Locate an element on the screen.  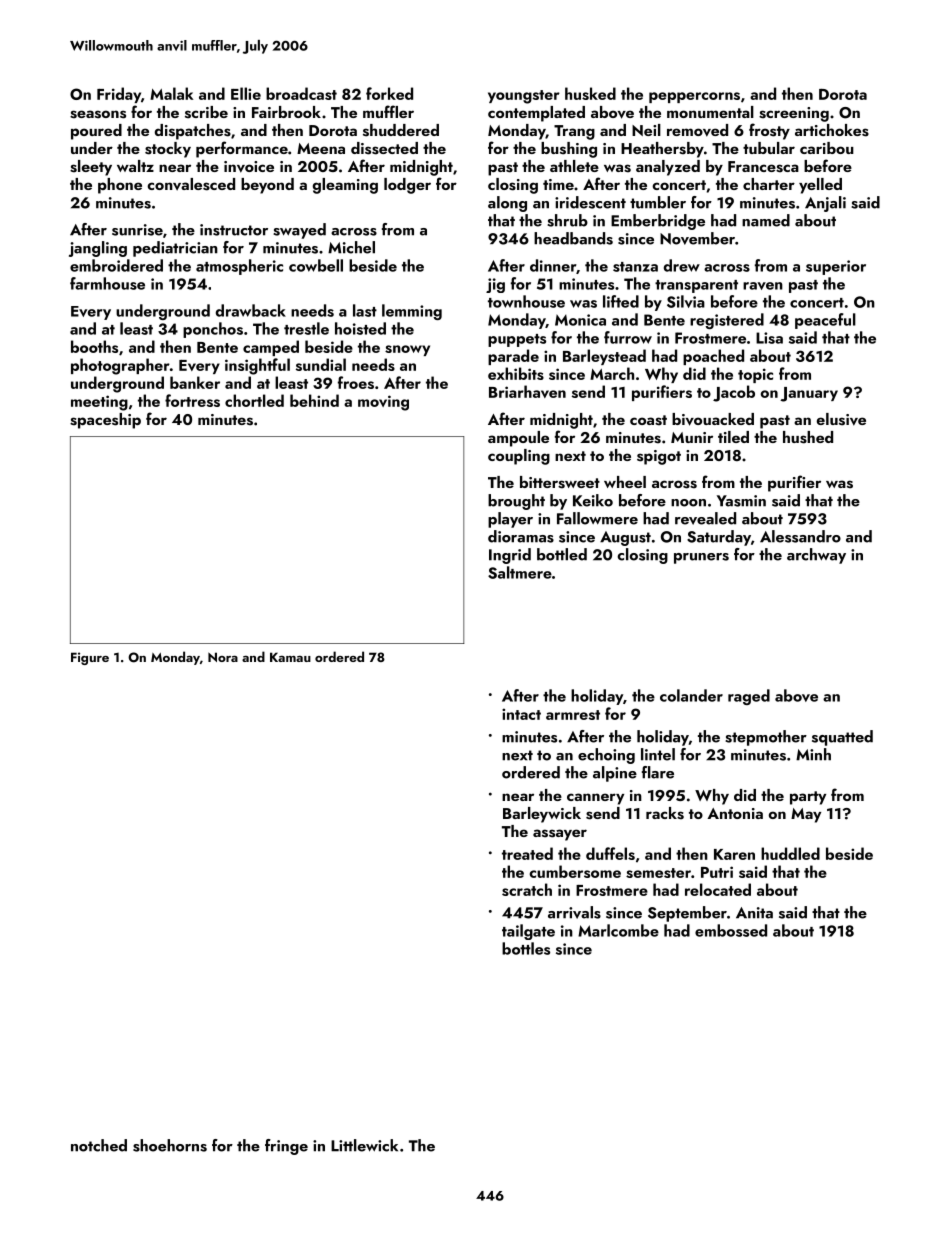
elusive is located at coordinates (841, 419).
